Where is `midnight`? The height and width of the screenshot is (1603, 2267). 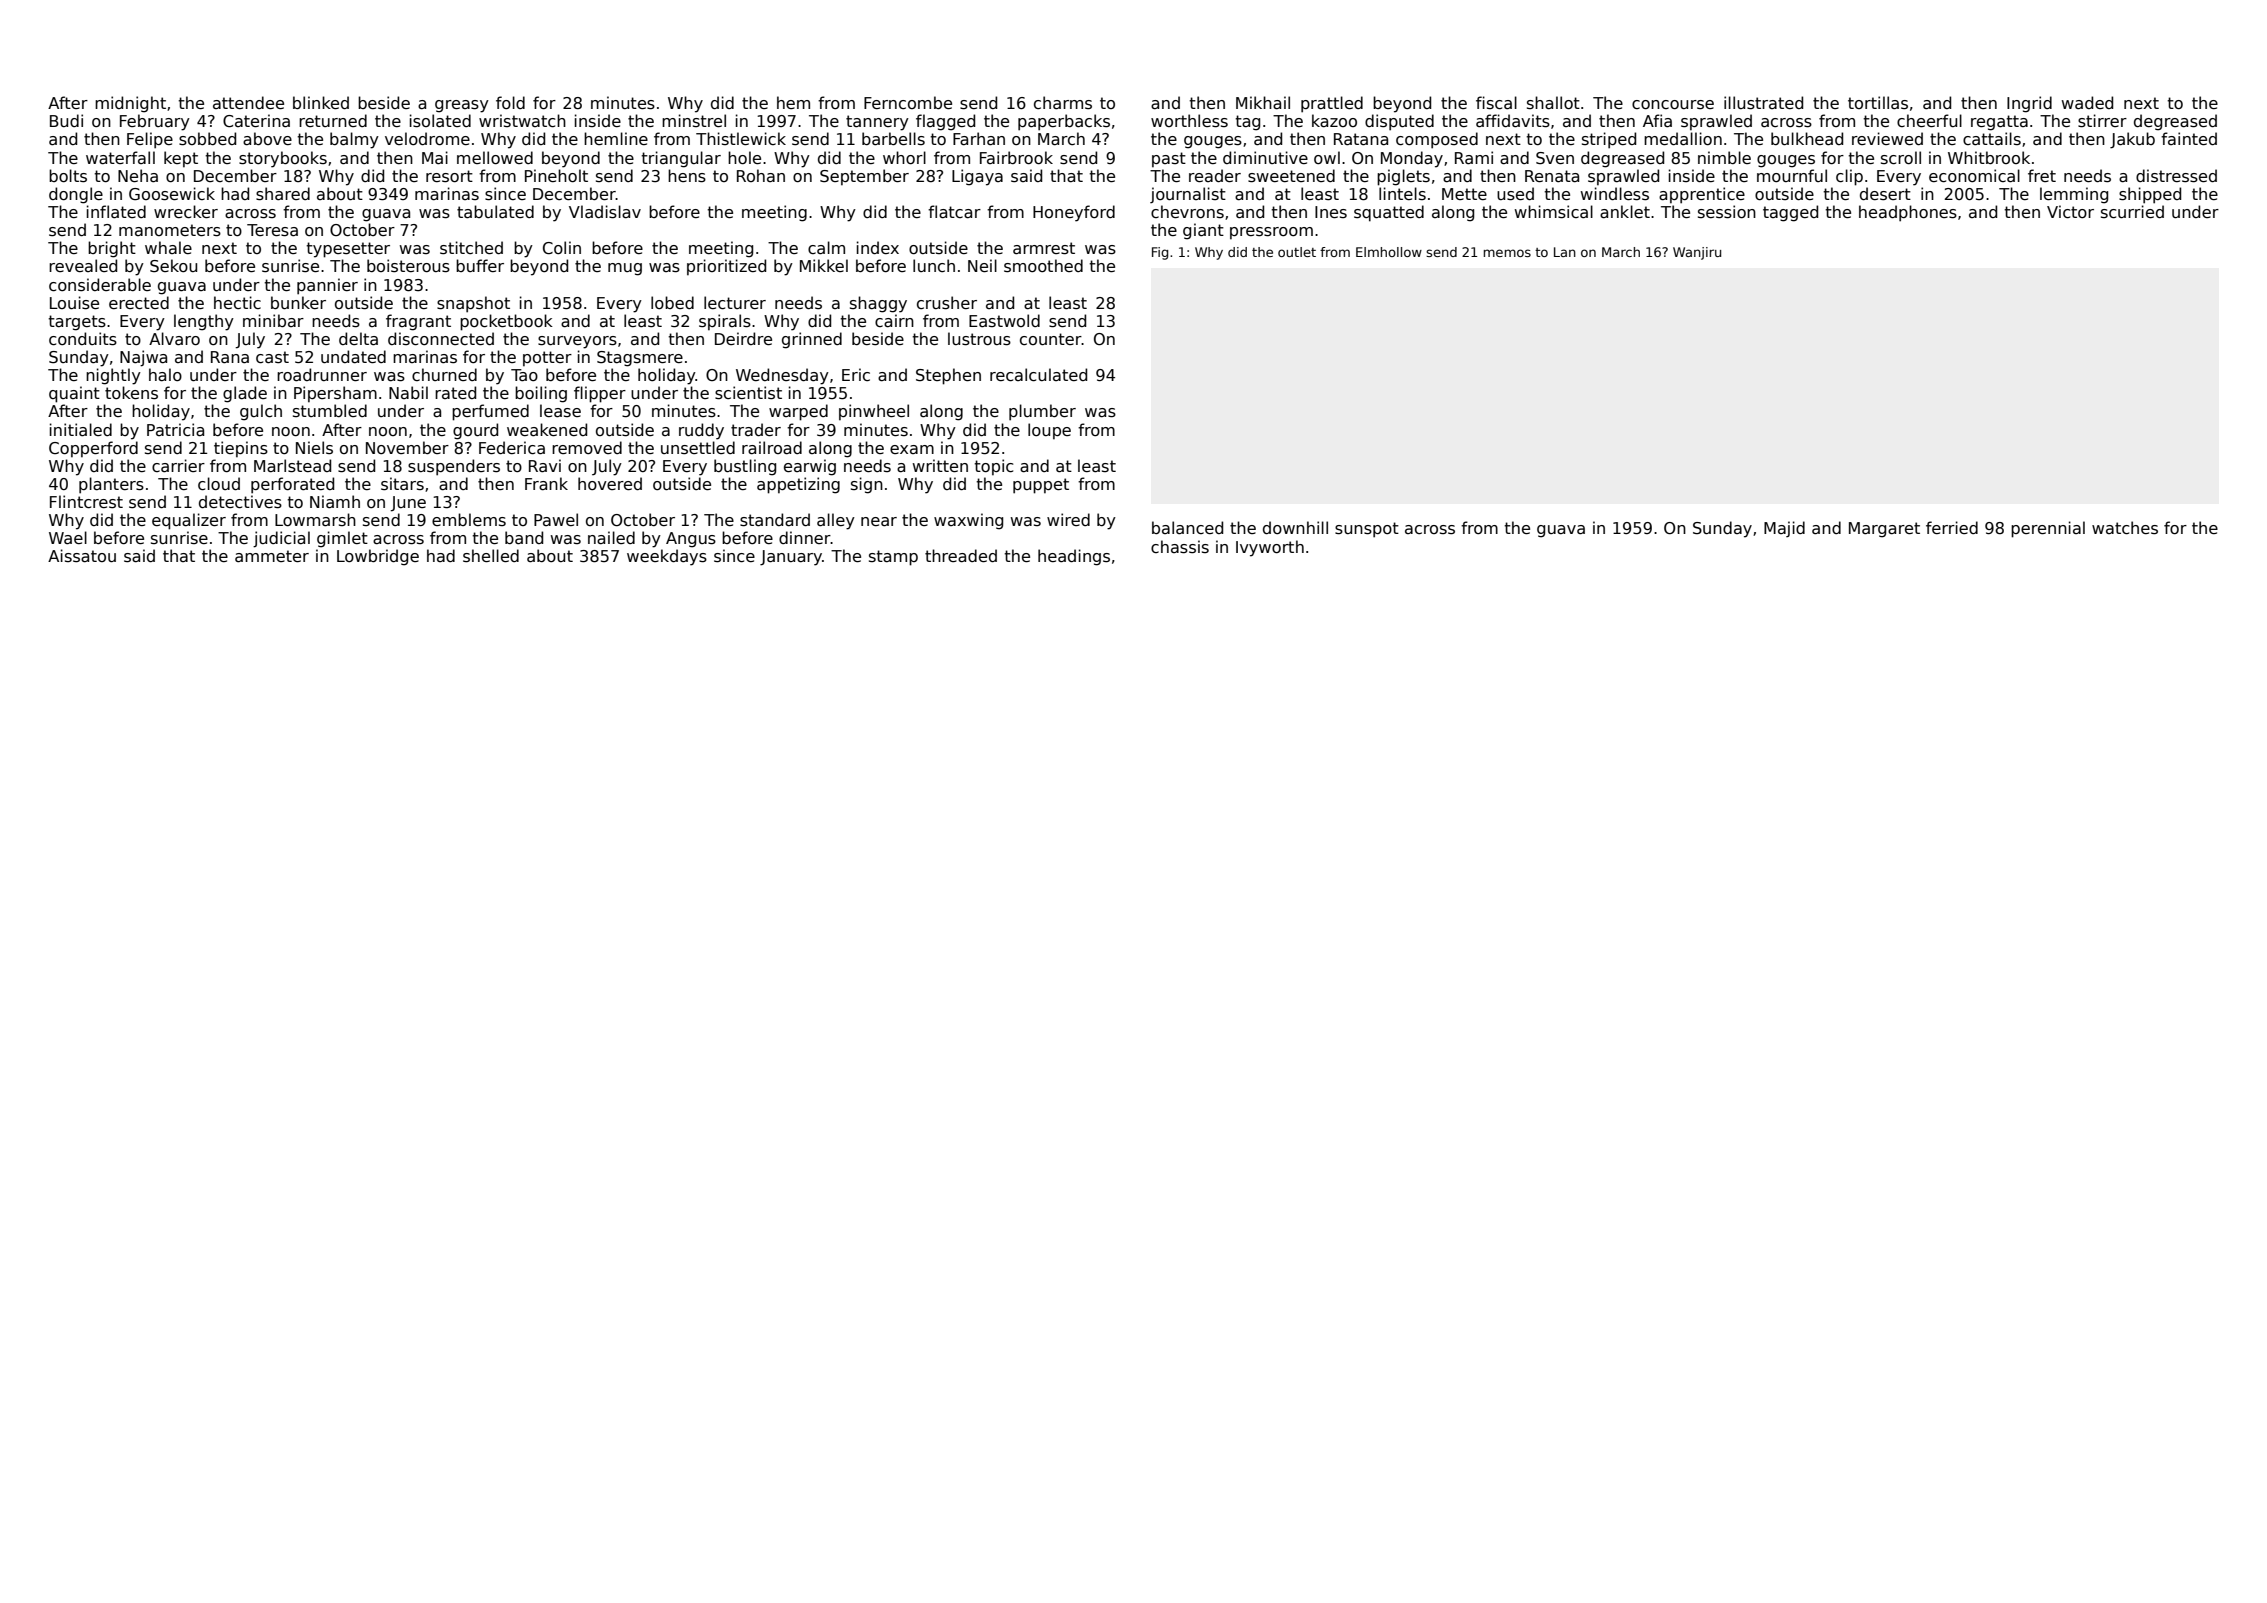 midnight is located at coordinates (130, 104).
